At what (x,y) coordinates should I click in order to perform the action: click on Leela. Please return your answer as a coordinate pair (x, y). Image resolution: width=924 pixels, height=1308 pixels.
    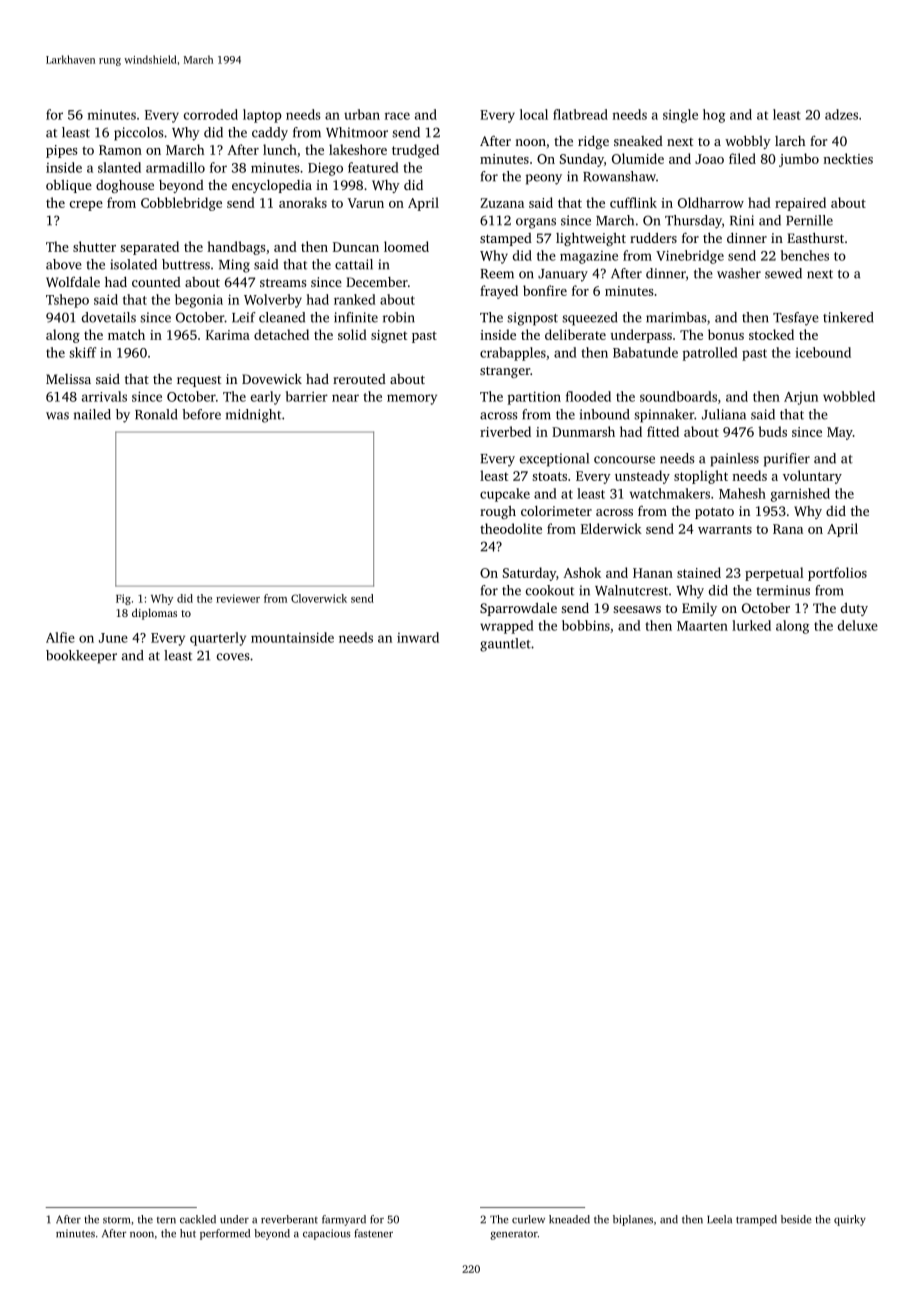
    Looking at the image, I should click on (719, 1219).
